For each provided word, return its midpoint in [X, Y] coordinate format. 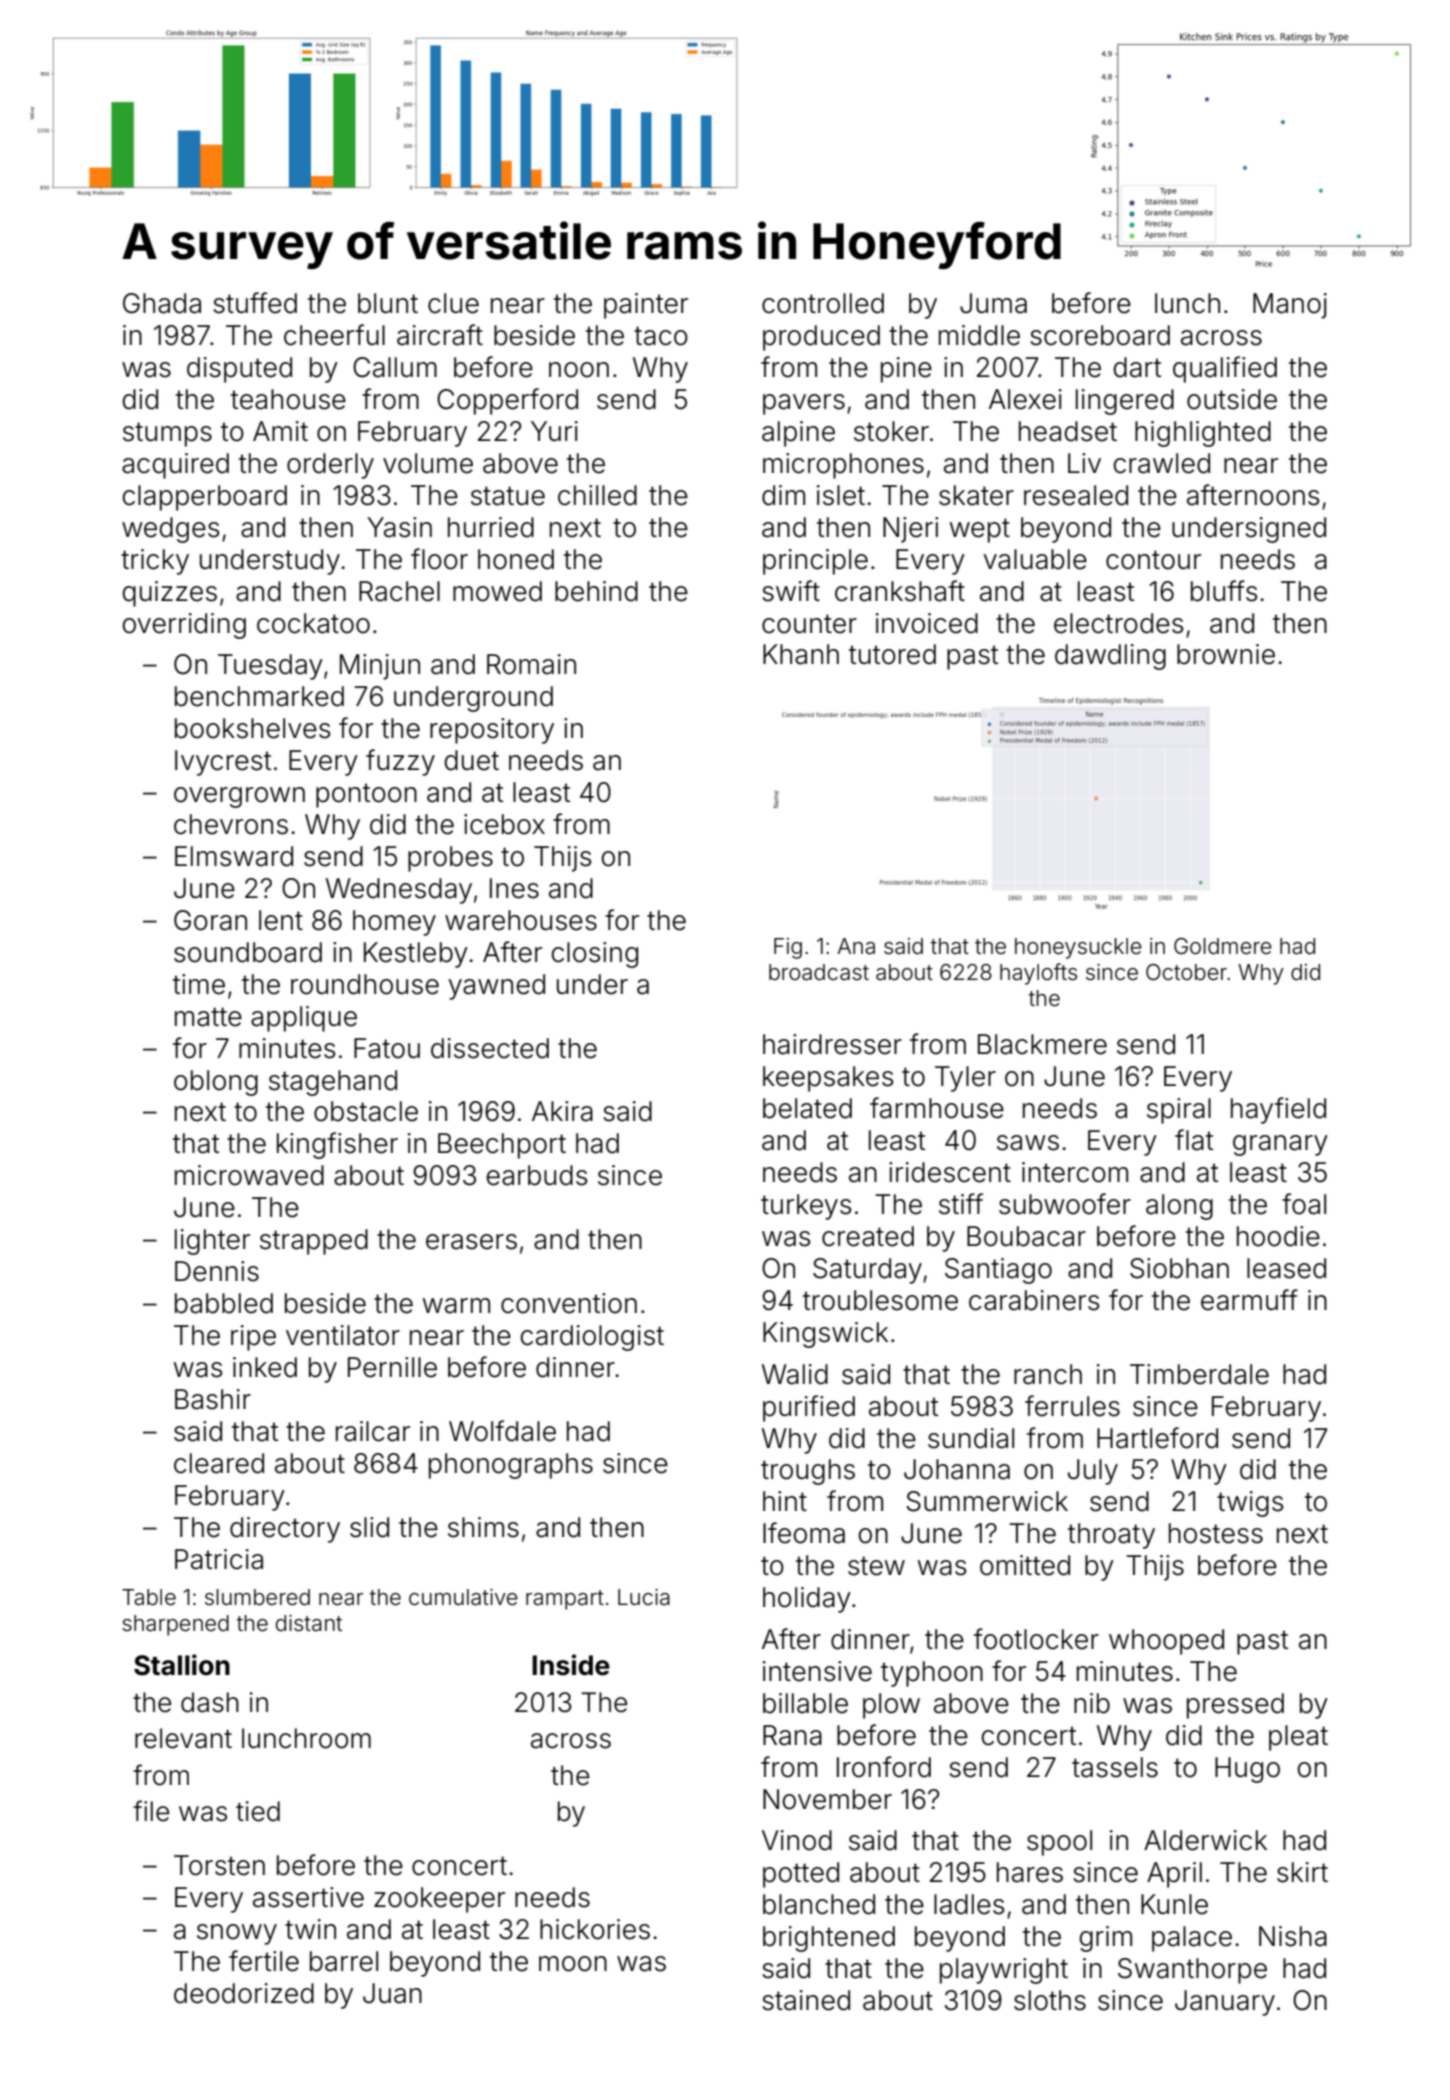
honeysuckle [1078, 948]
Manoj [1290, 306]
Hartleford [1157, 1438]
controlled [823, 303]
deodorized [244, 1993]
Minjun [380, 667]
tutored [892, 654]
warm [456, 1306]
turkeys [806, 1207]
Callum [395, 367]
